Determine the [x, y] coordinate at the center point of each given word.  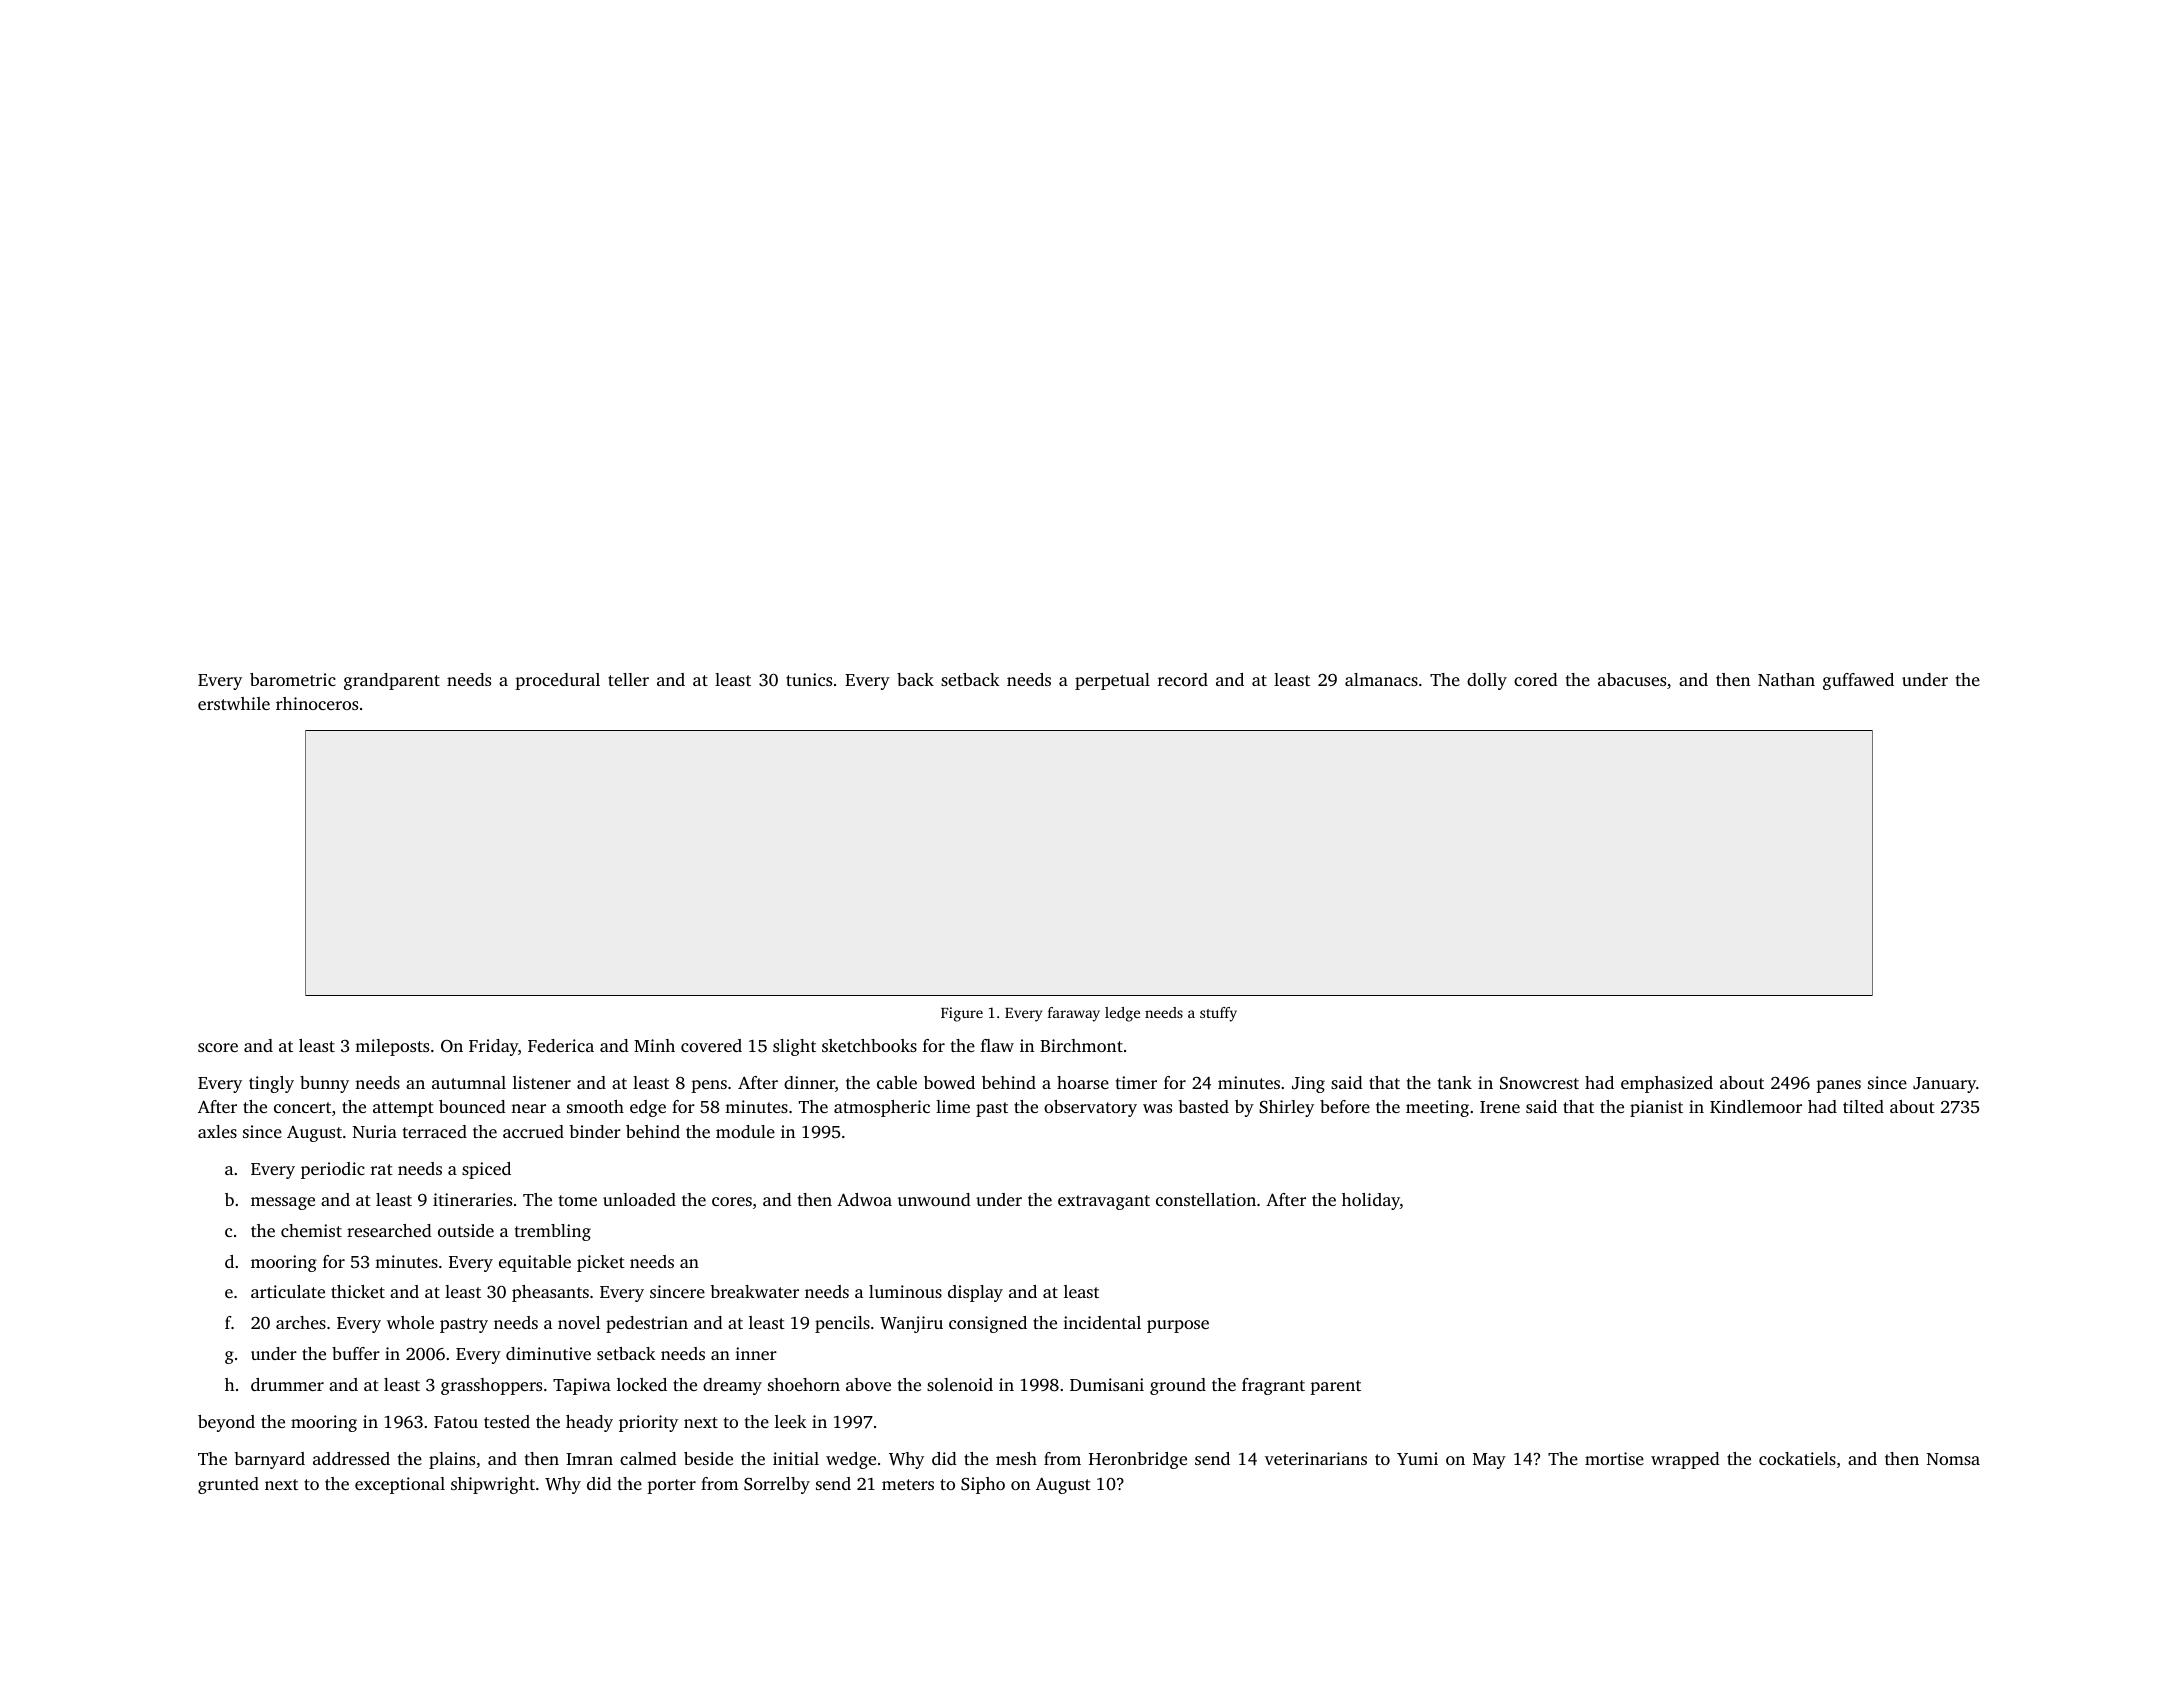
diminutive [548, 1353]
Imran [589, 1459]
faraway [1074, 1014]
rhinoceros [317, 703]
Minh [654, 1045]
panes [1838, 1086]
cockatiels [1797, 1458]
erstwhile [234, 703]
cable [897, 1082]
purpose [1178, 1326]
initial [796, 1458]
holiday [1371, 1201]
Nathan [1786, 679]
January [1944, 1085]
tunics [809, 679]
